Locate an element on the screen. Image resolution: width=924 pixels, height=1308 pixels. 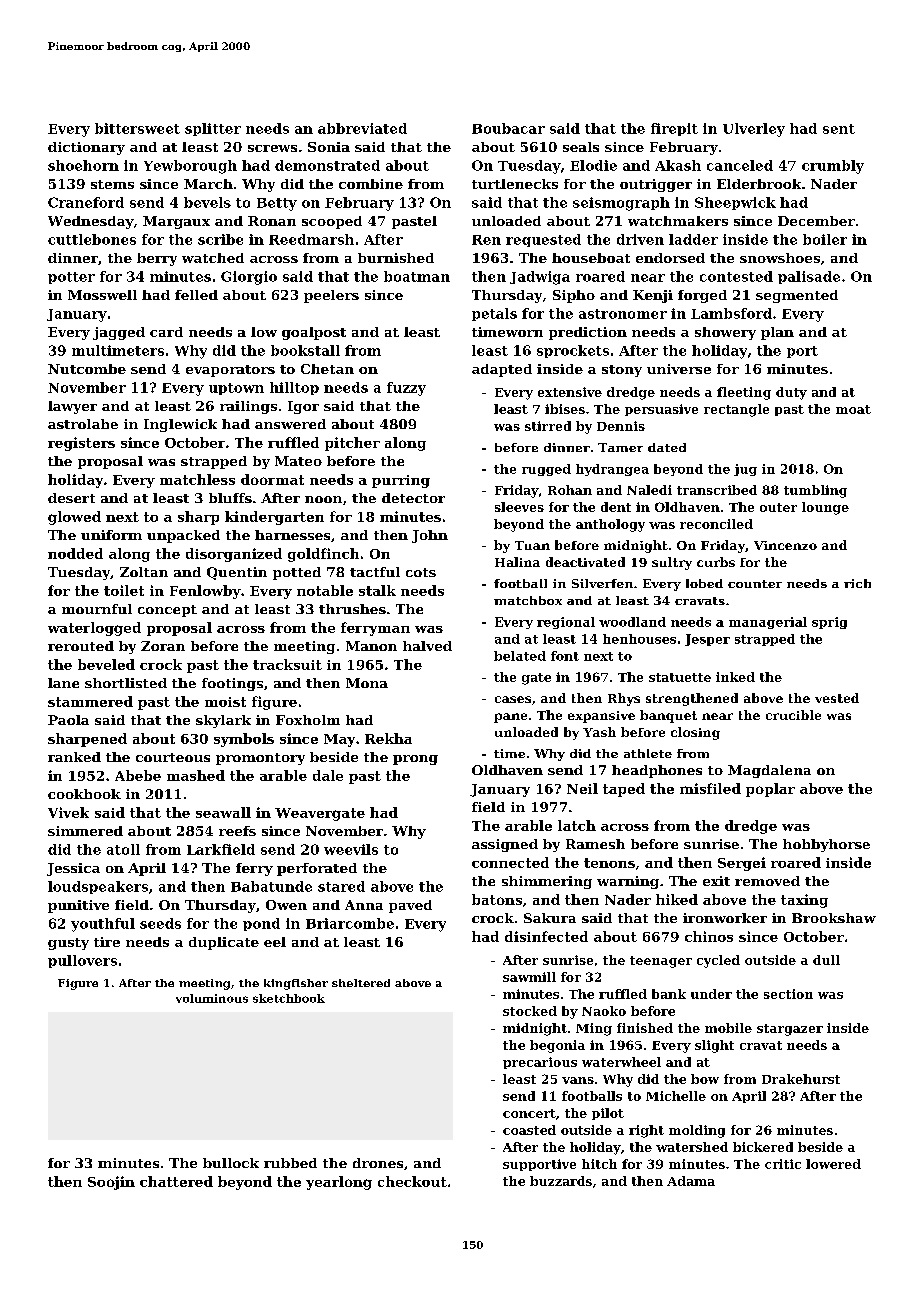
Giorgio is located at coordinates (249, 278).
